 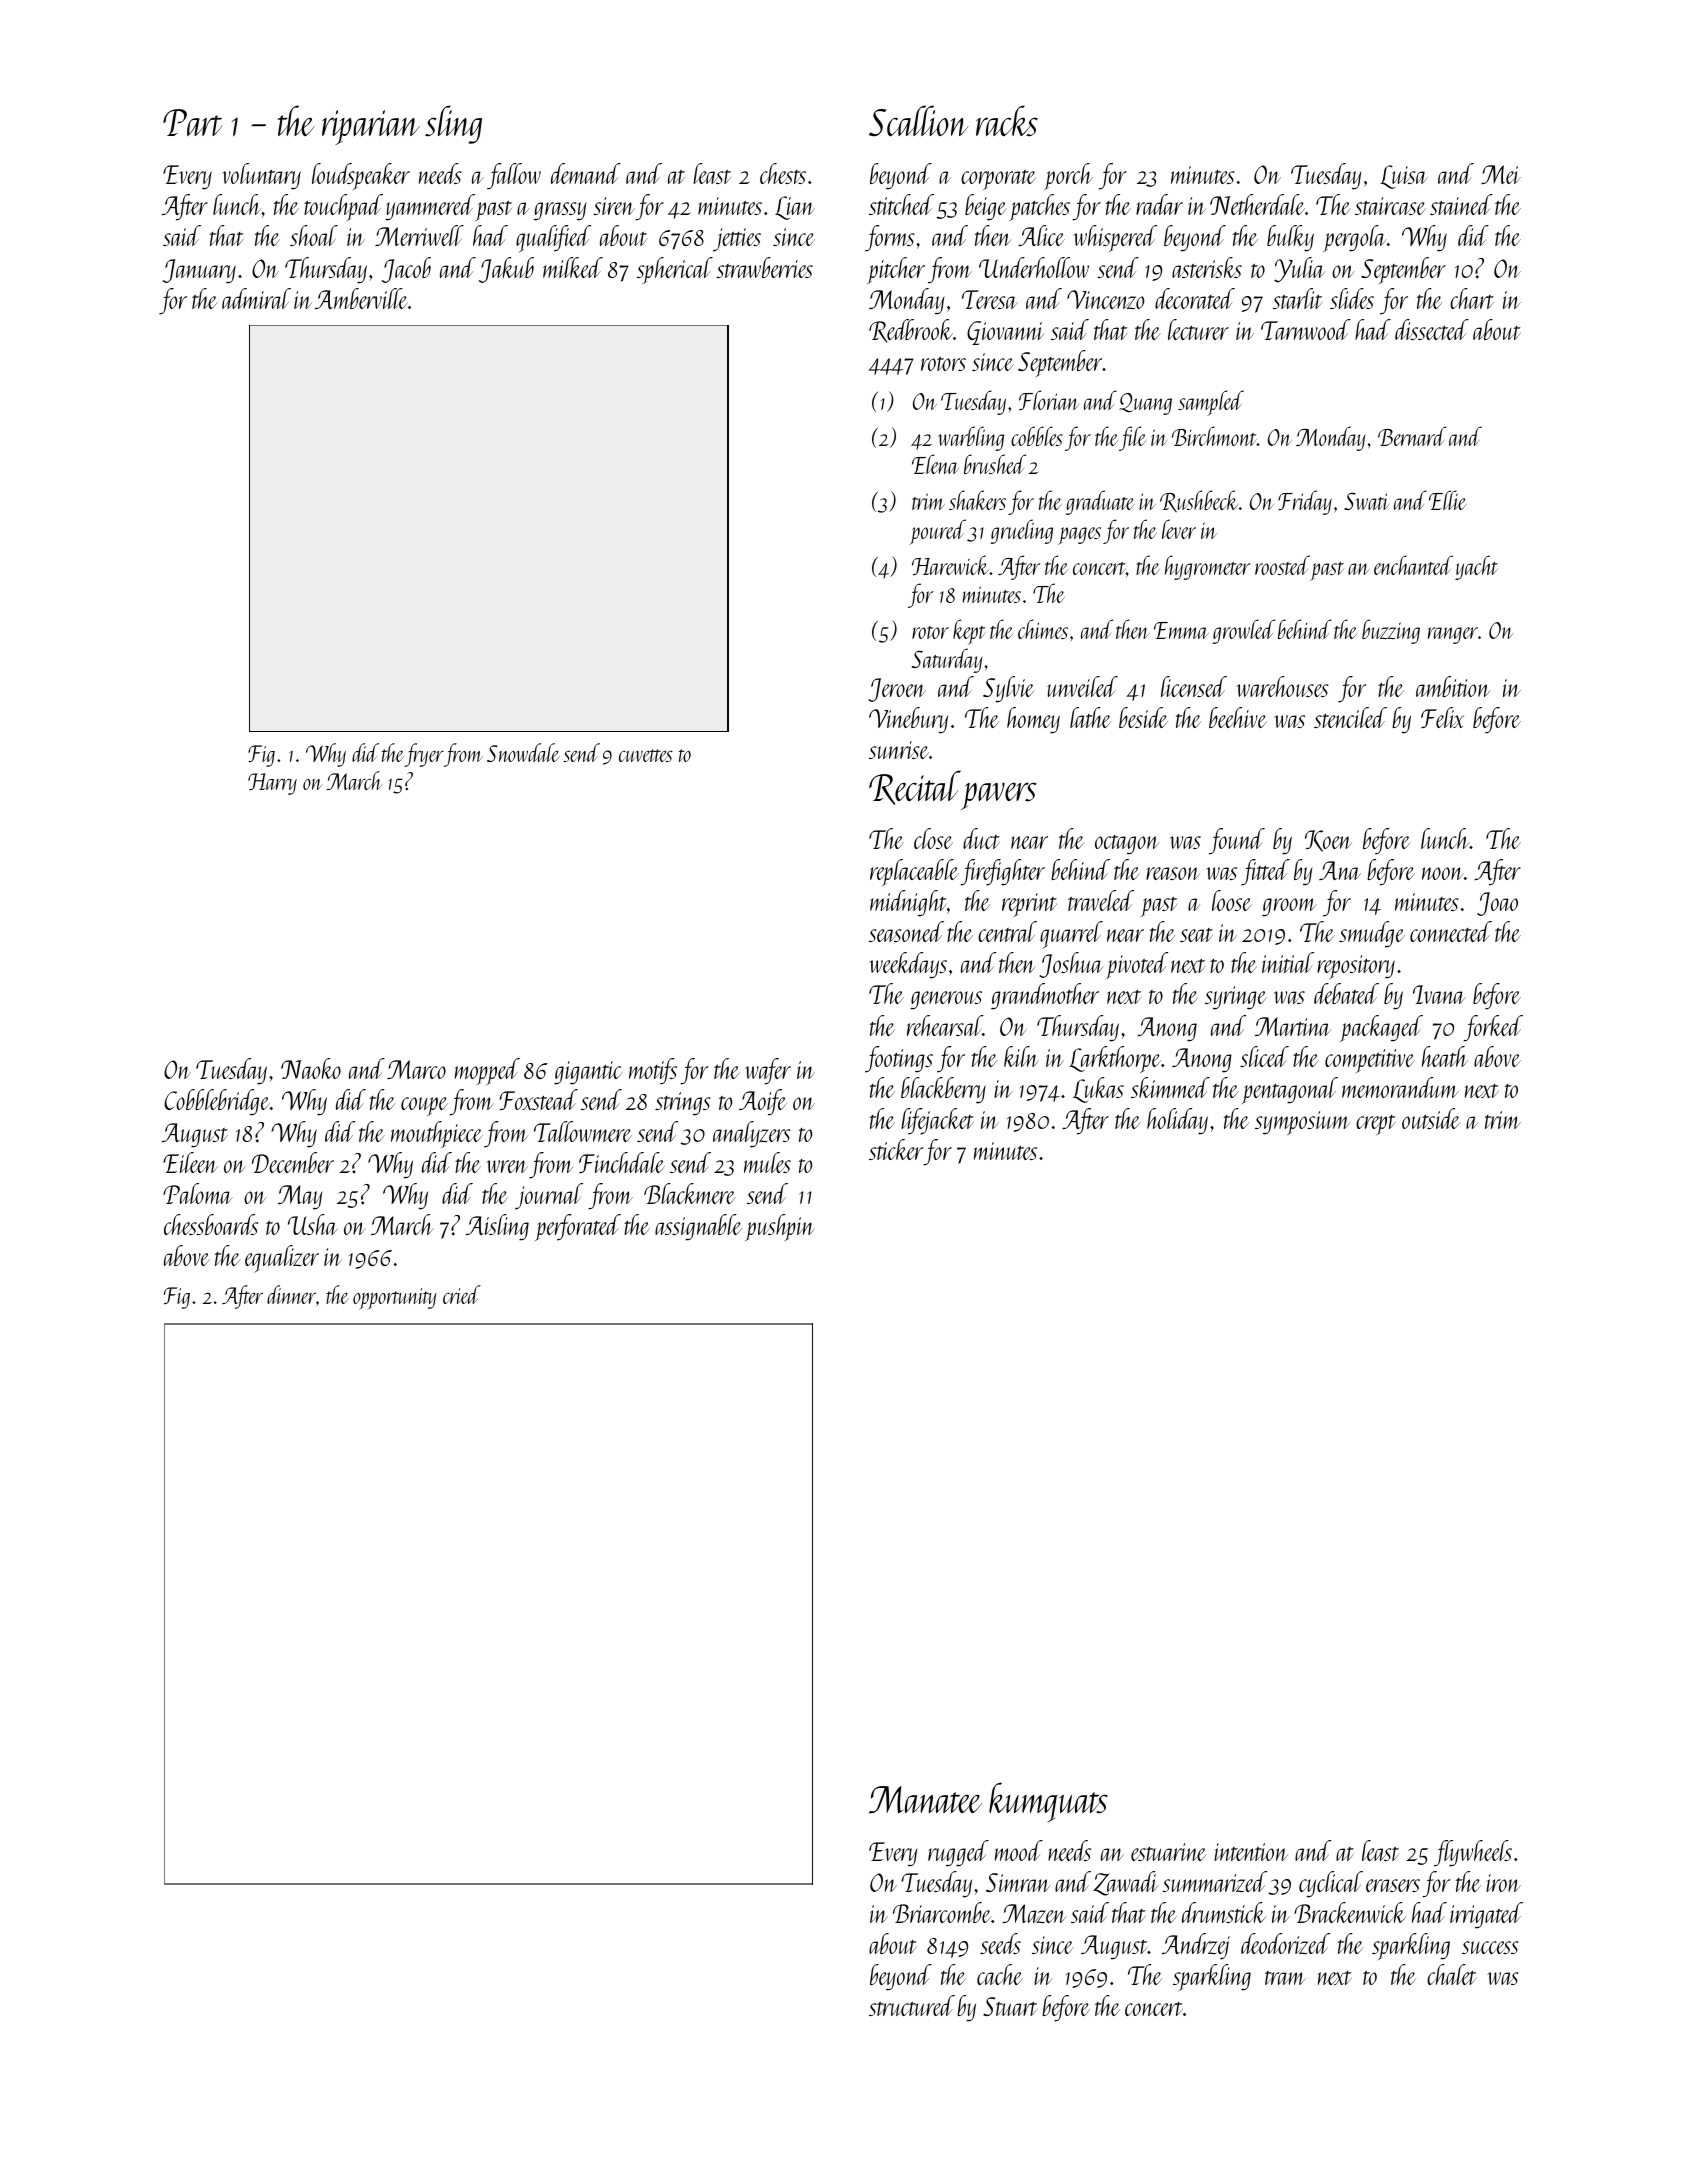 I want to click on flywheels, so click(x=1473, y=1853).
